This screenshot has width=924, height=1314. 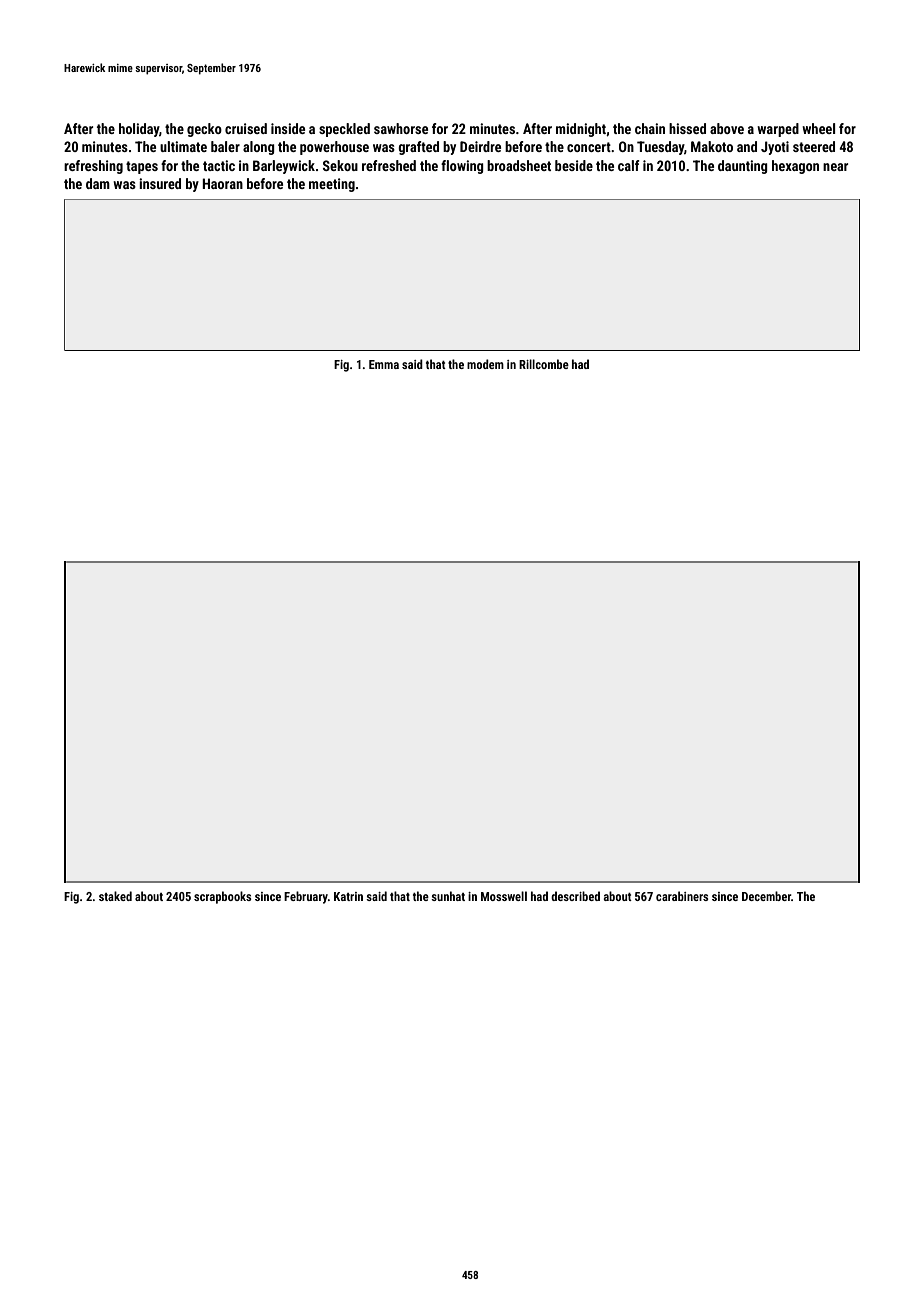 What do you see at coordinates (544, 364) in the screenshot?
I see `Rillcombe` at bounding box center [544, 364].
